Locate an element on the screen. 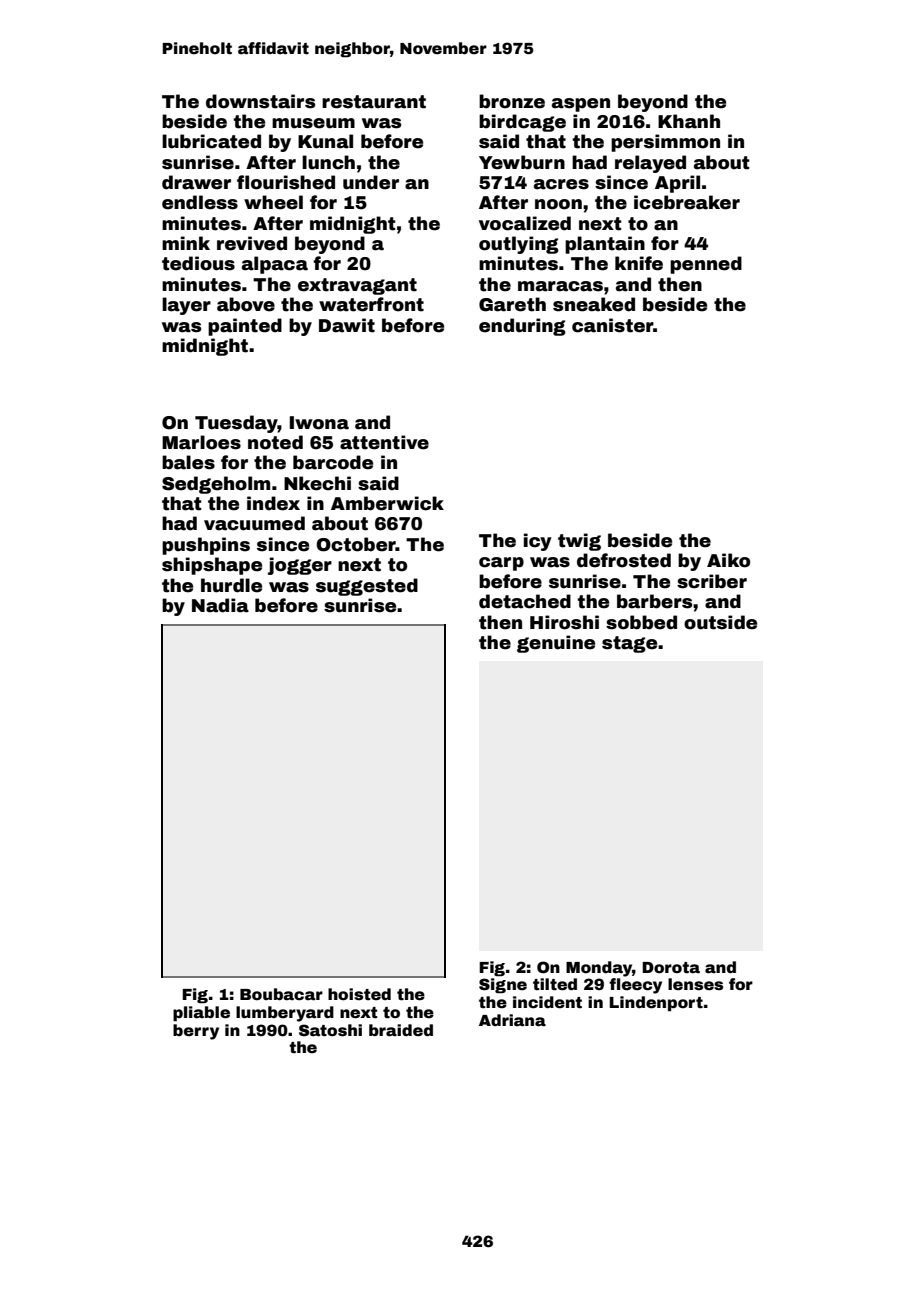 This screenshot has width=924, height=1311. lubricated is located at coordinates (211, 141).
